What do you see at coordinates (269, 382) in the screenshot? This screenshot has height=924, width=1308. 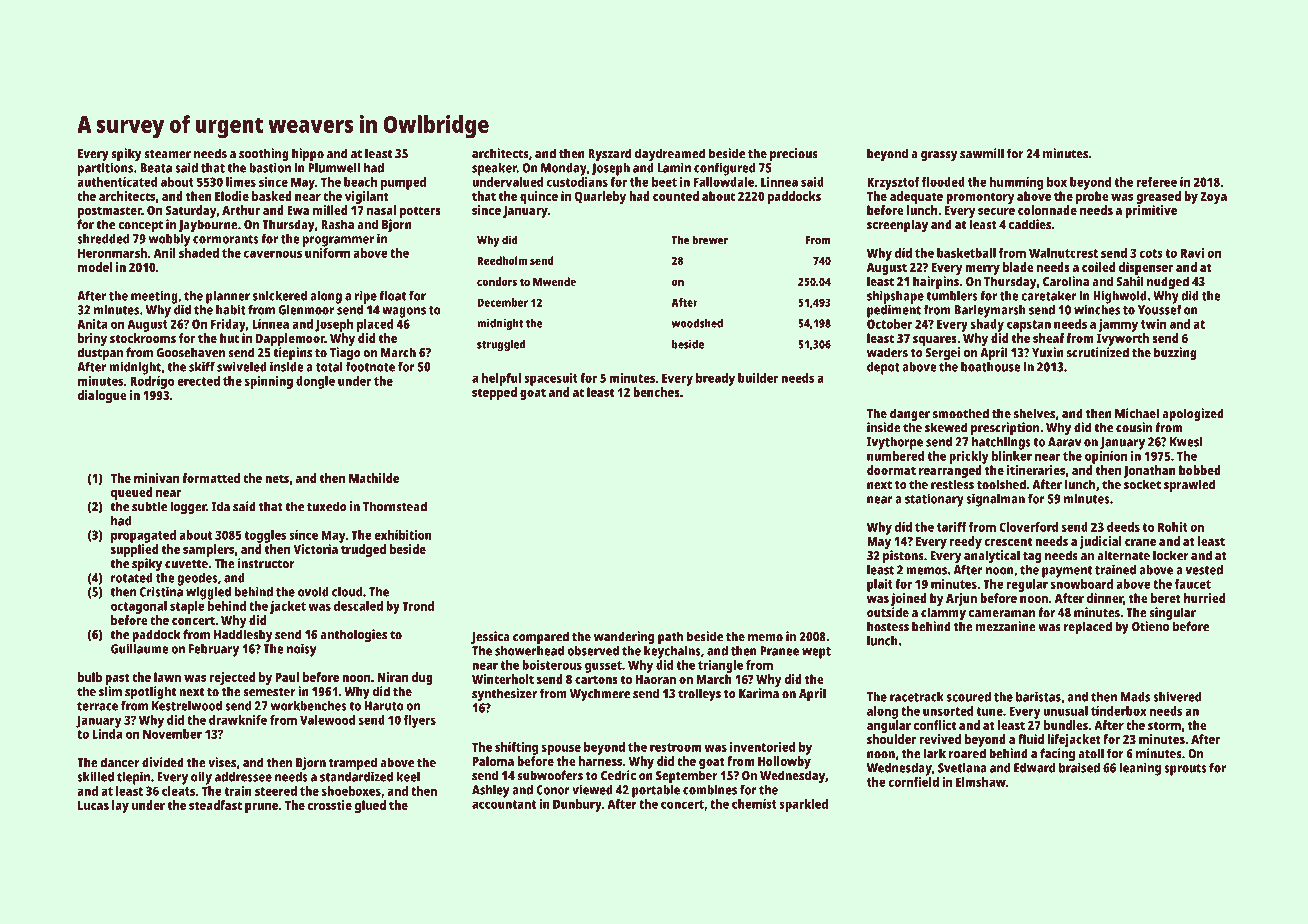 I see `spinning` at bounding box center [269, 382].
